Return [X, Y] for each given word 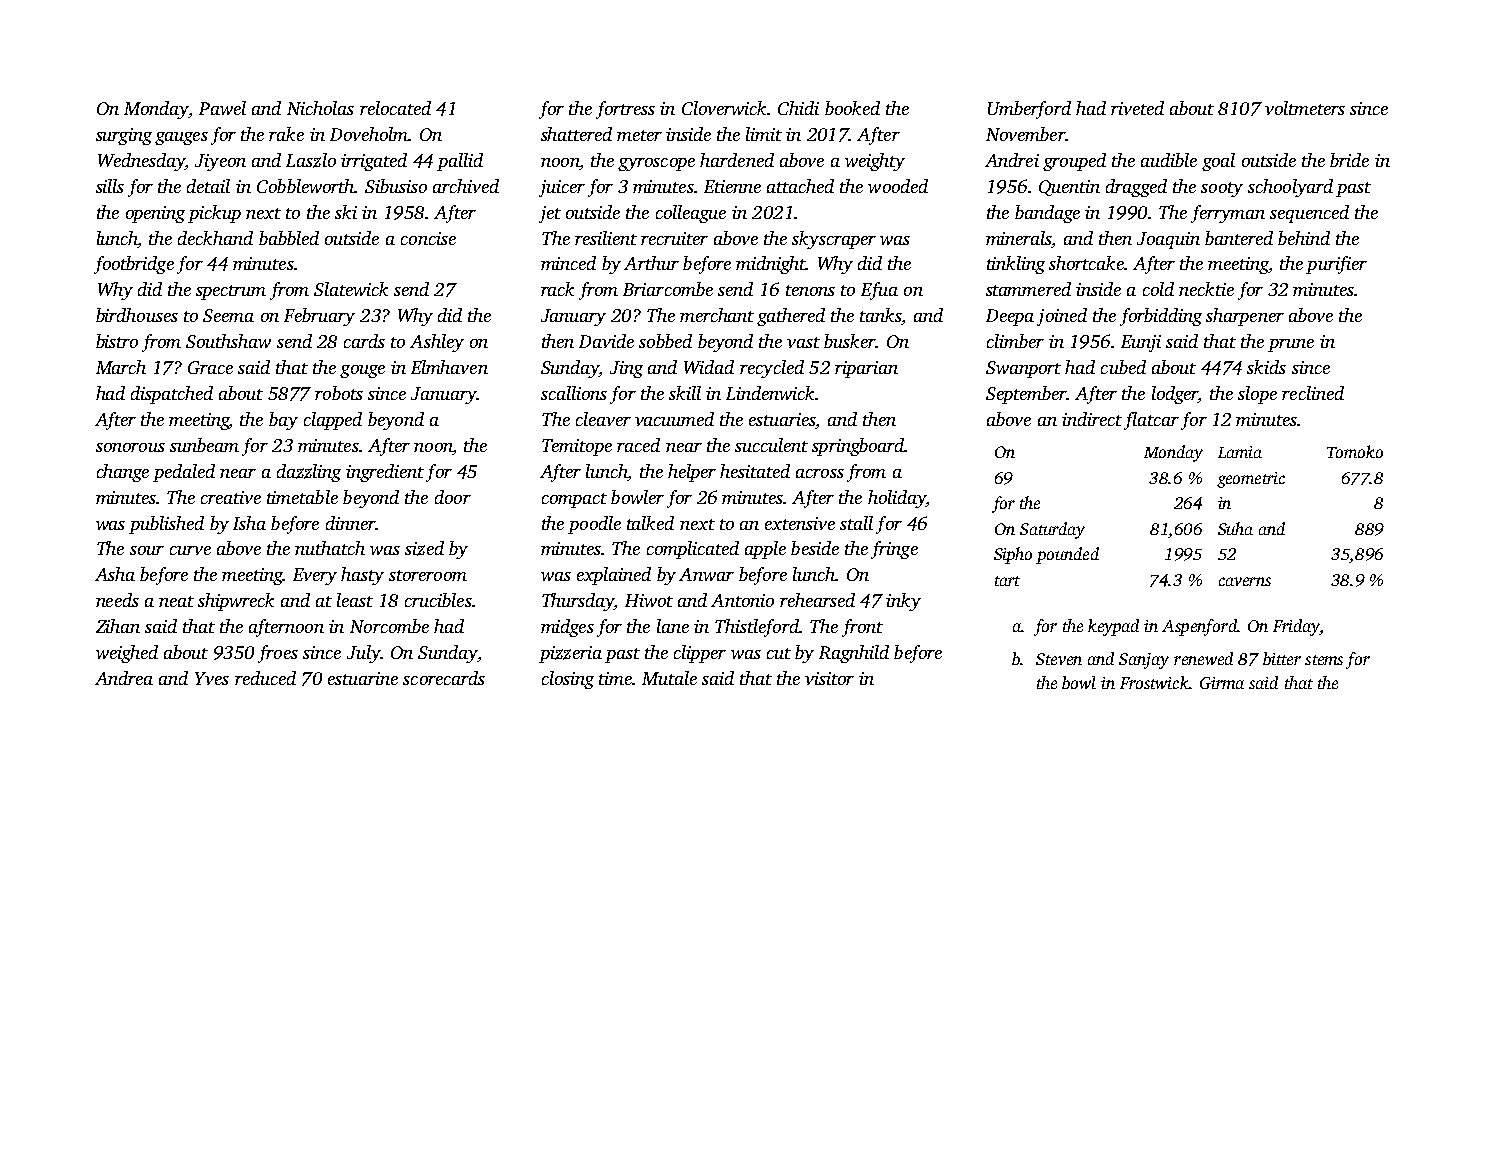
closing [568, 680]
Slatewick [351, 289]
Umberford [1029, 110]
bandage [1047, 214]
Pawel [222, 108]
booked [852, 108]
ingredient [385, 473]
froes [278, 654]
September [1026, 395]
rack [557, 289]
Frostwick [1154, 682]
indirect [1092, 419]
